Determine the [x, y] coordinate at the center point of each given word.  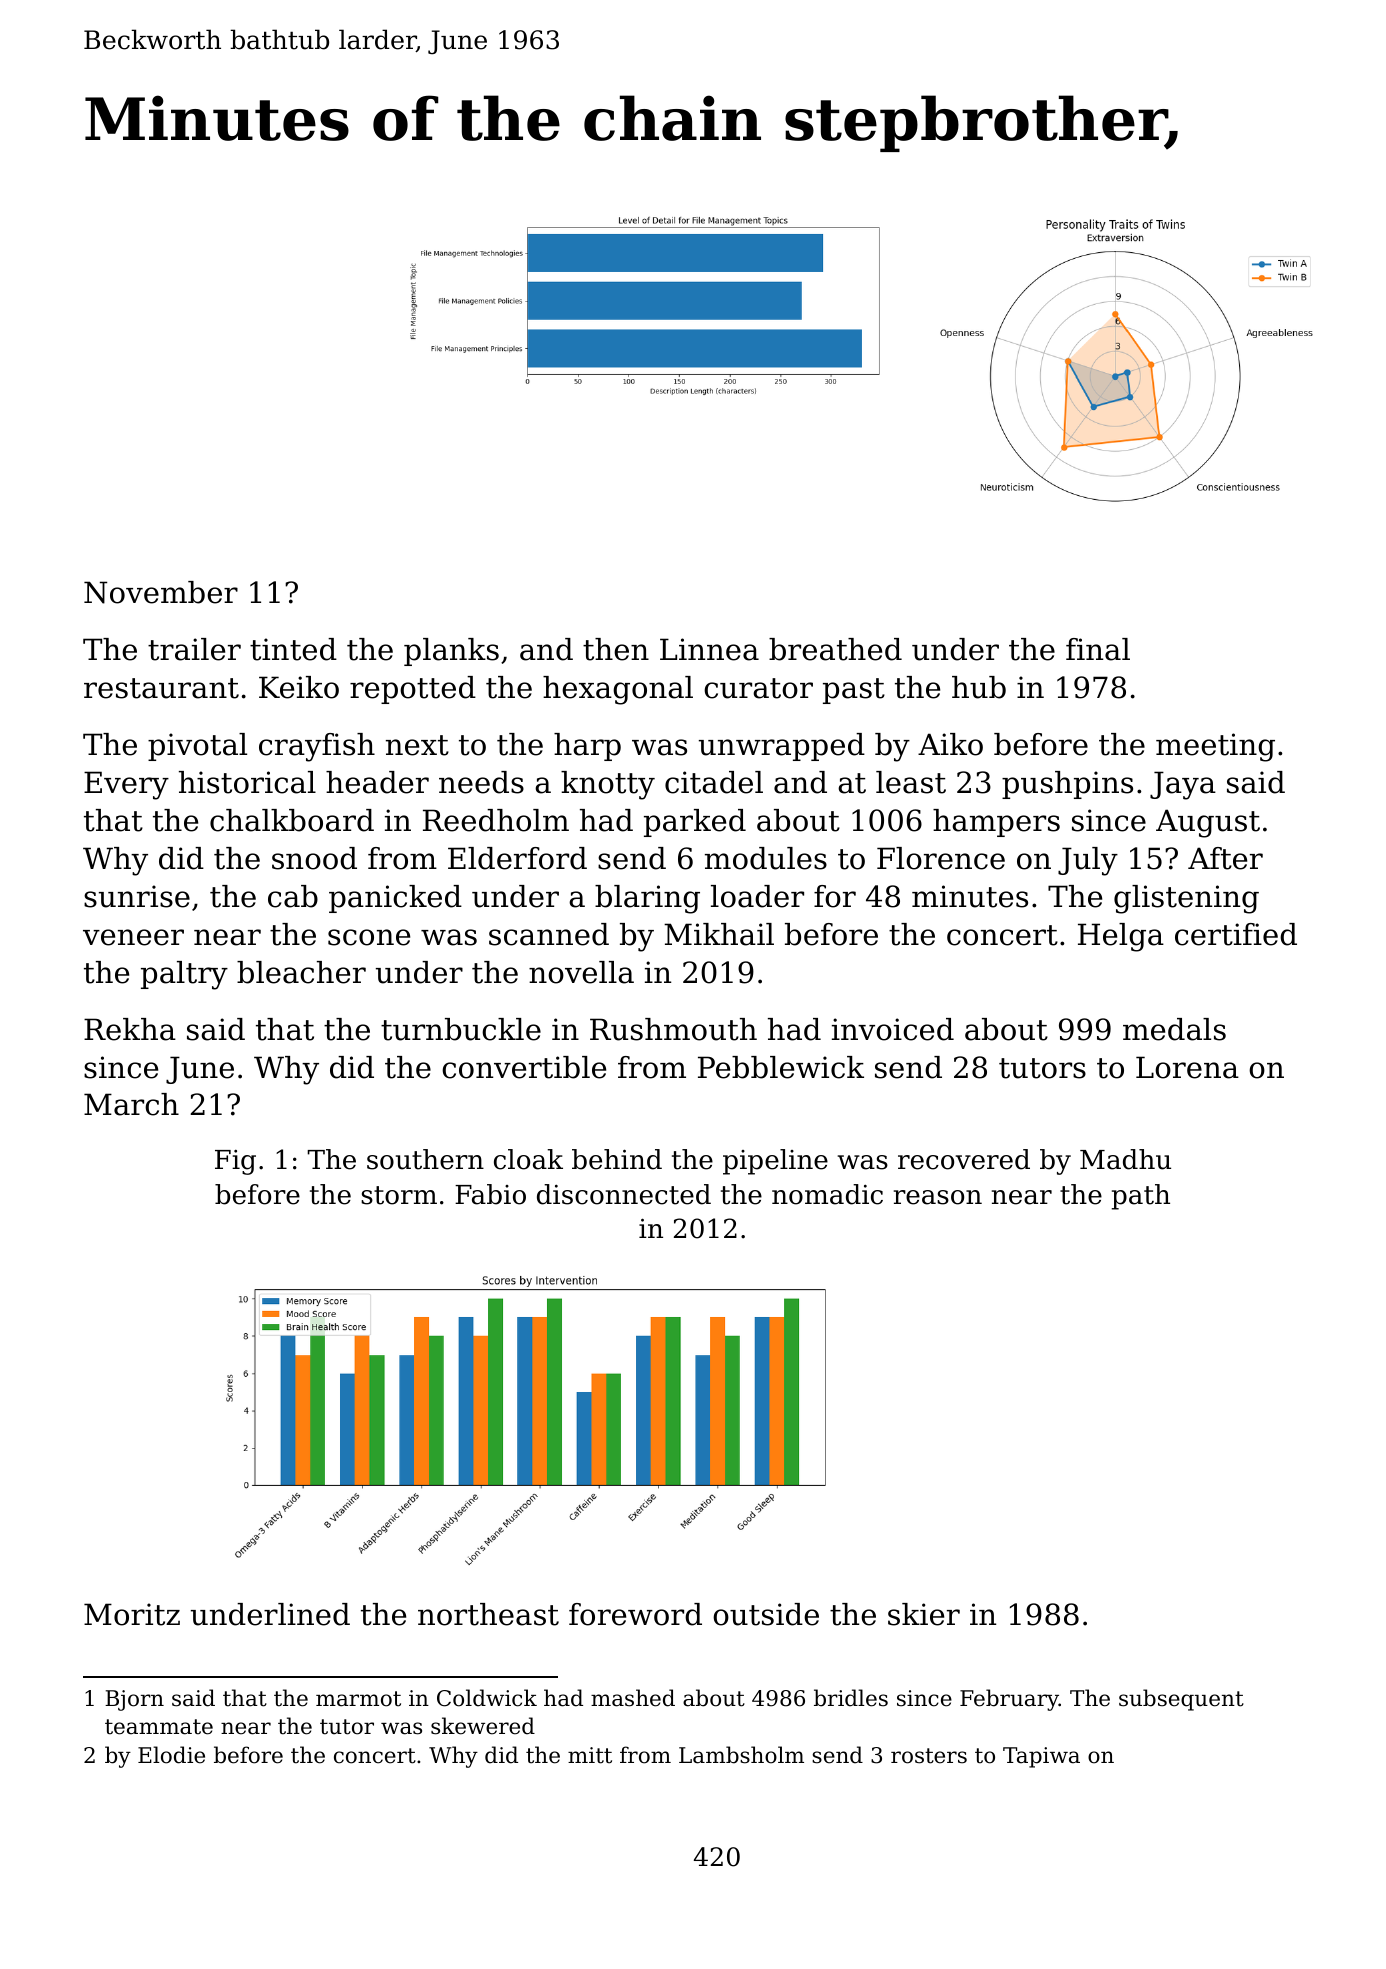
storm [399, 1195]
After [1225, 858]
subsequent [1181, 1700]
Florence [941, 858]
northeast [488, 1614]
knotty [608, 785]
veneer [133, 937]
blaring [647, 899]
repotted [413, 690]
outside [766, 1614]
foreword [635, 1614]
